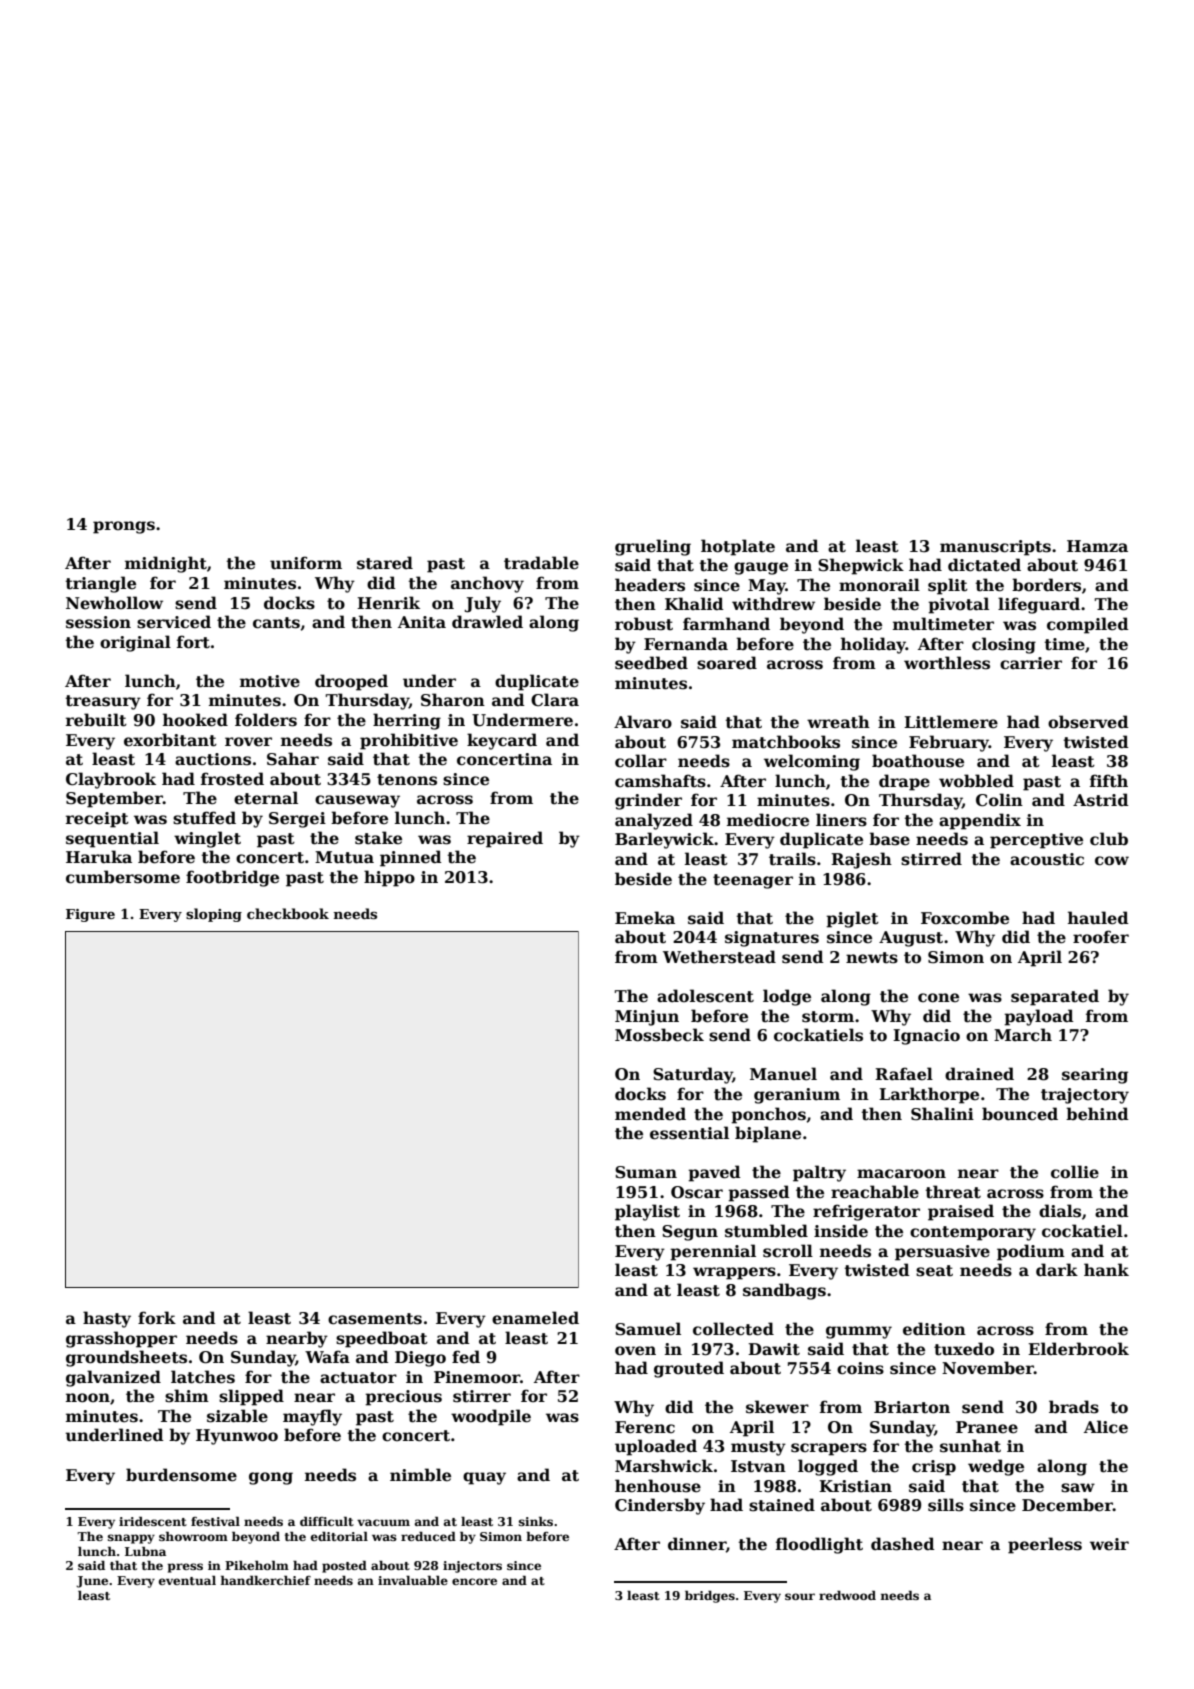  Describe the element at coordinates (782, 1505) in the screenshot. I see `stained` at that location.
